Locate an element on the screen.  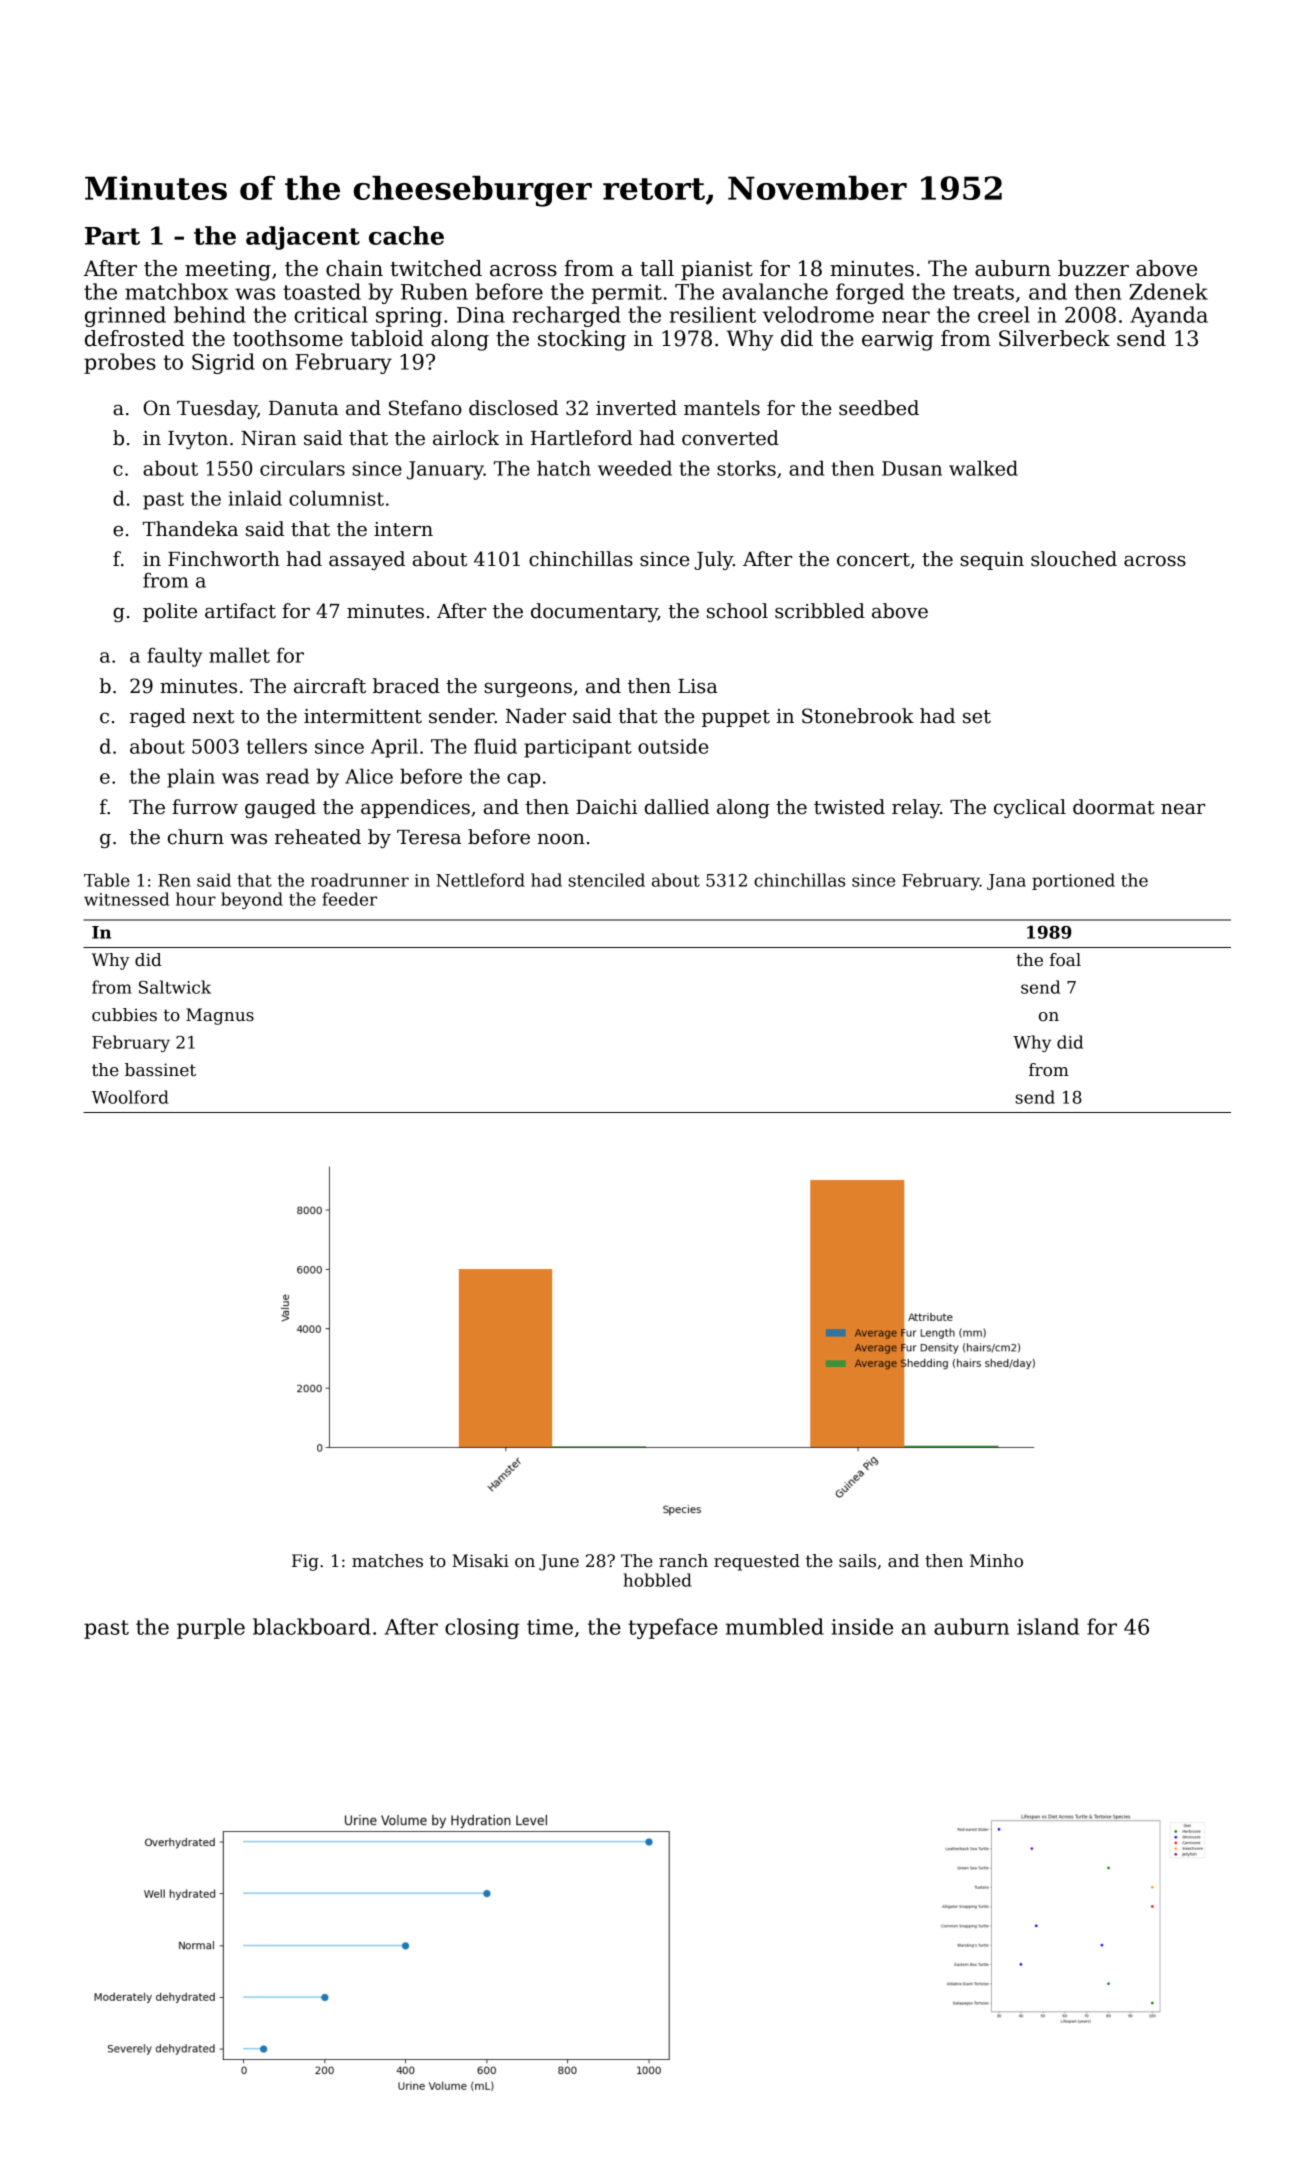
blackboard is located at coordinates (312, 1626).
